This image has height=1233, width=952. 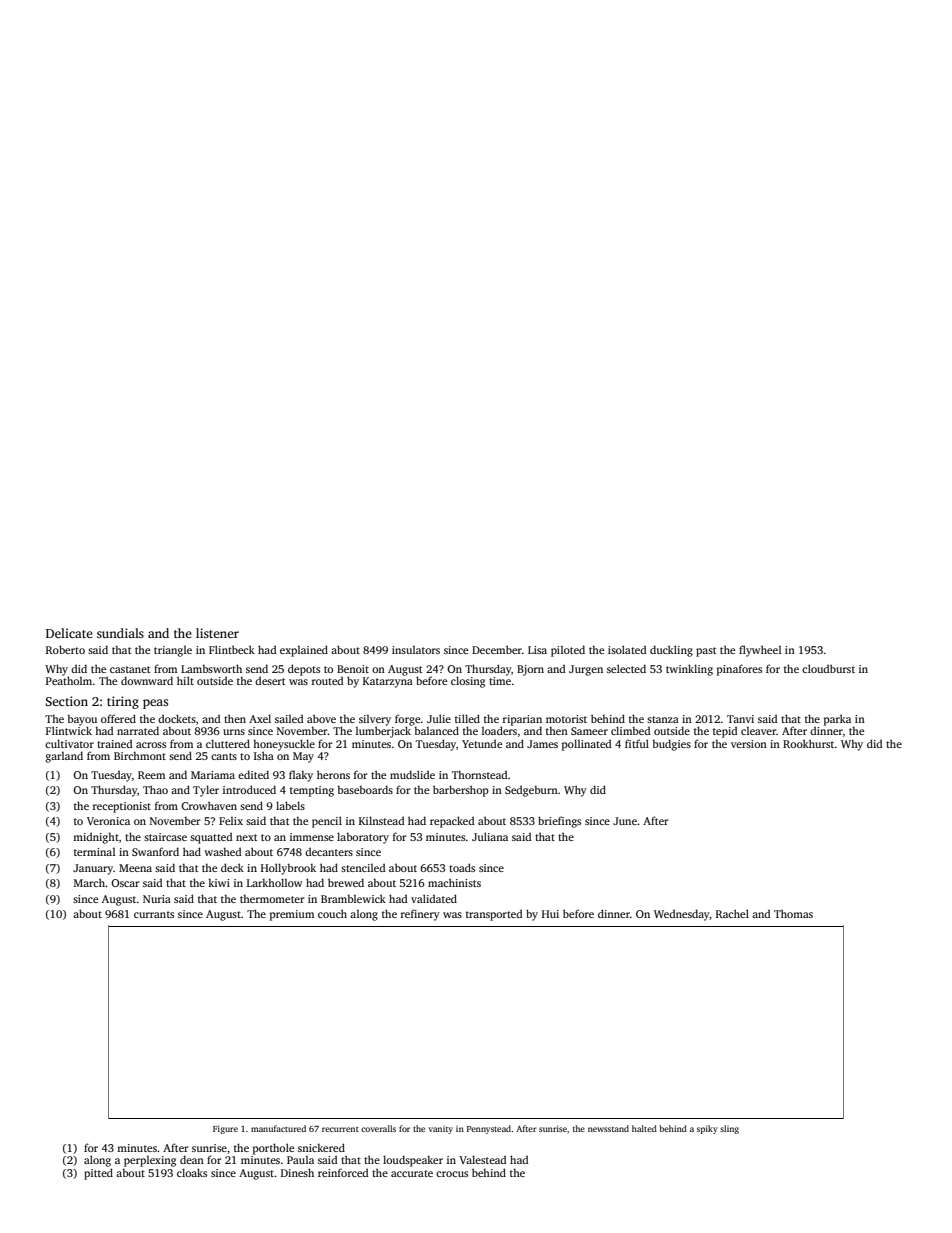 What do you see at coordinates (154, 914) in the image?
I see `currants` at bounding box center [154, 914].
